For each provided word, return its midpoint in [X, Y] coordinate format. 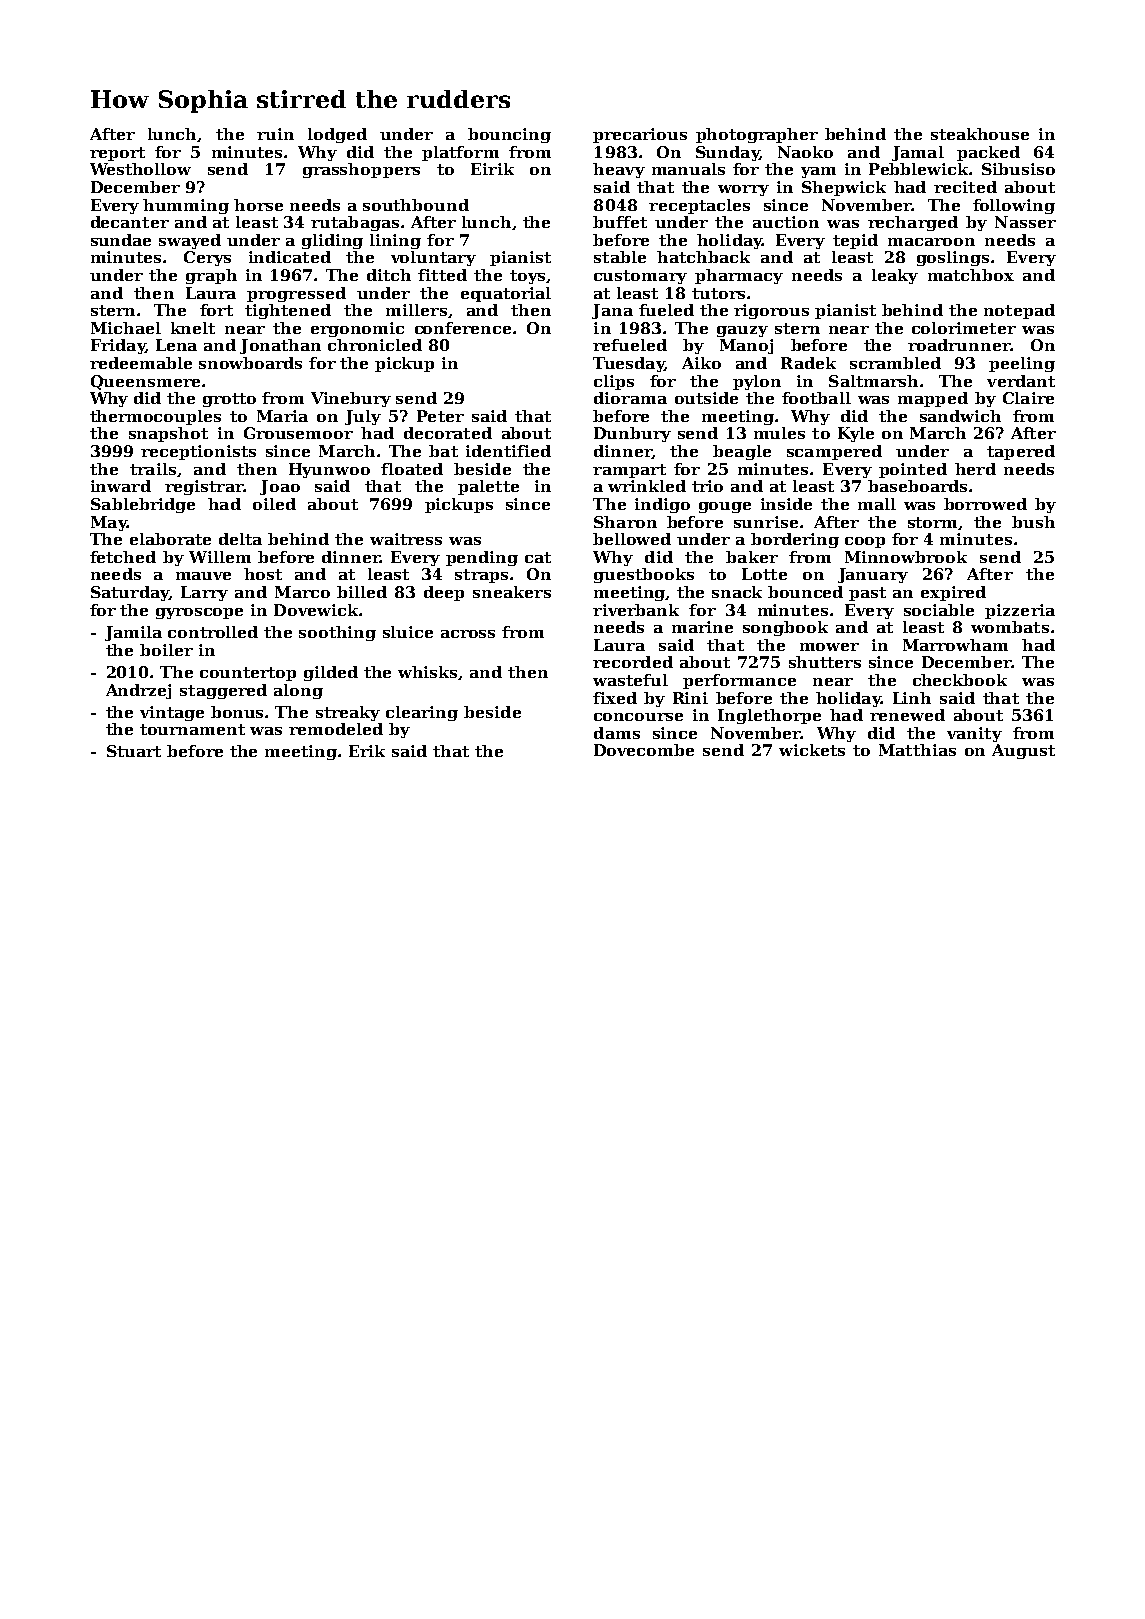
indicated [290, 257]
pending [482, 558]
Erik [367, 751]
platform [460, 153]
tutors [718, 293]
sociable [939, 610]
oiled [274, 504]
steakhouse [980, 134]
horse [258, 205]
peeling [1022, 364]
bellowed [632, 539]
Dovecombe [644, 750]
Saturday [130, 593]
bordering [795, 540]
